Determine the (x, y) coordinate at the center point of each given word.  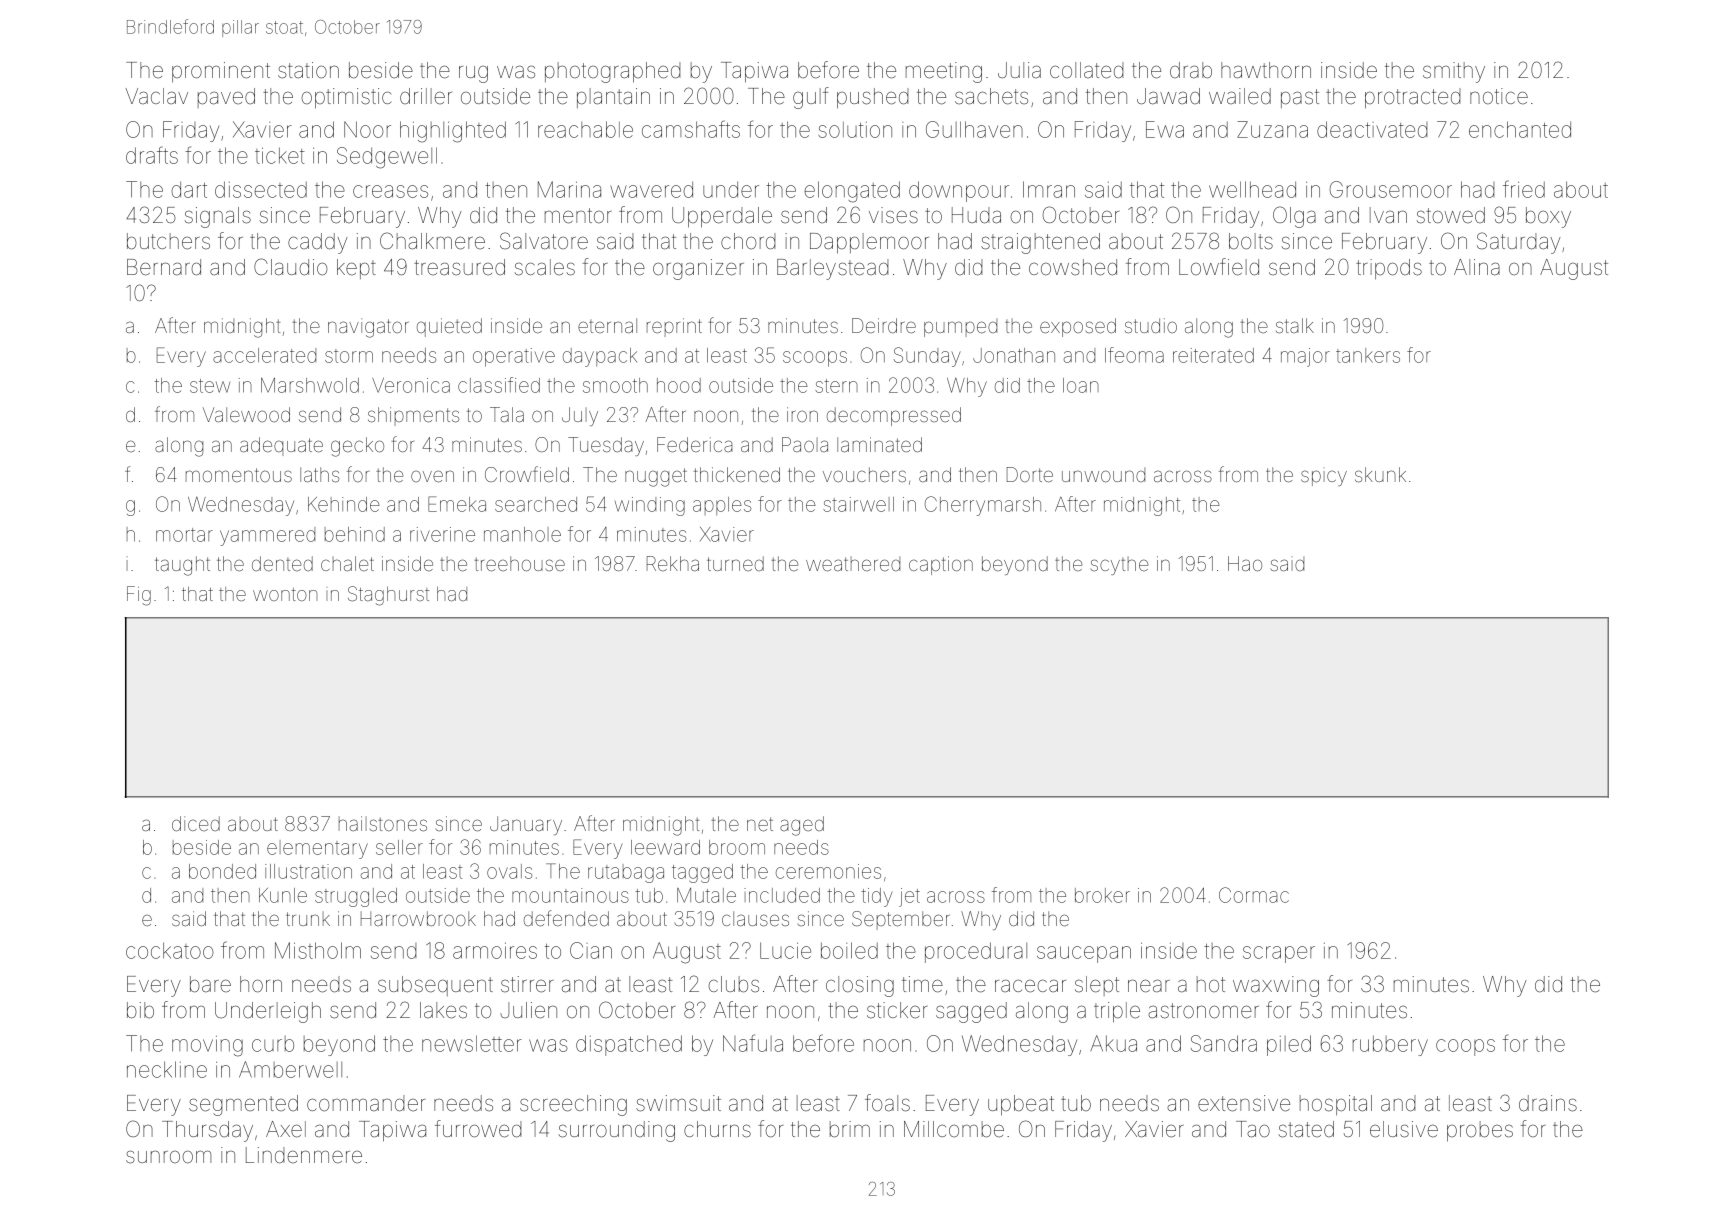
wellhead (1252, 189)
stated (1306, 1129)
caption (941, 565)
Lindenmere (304, 1155)
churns (717, 1129)
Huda (976, 215)
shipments (413, 416)
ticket (280, 155)
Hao (1245, 563)
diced (196, 823)
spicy (1324, 478)
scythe (1120, 566)
